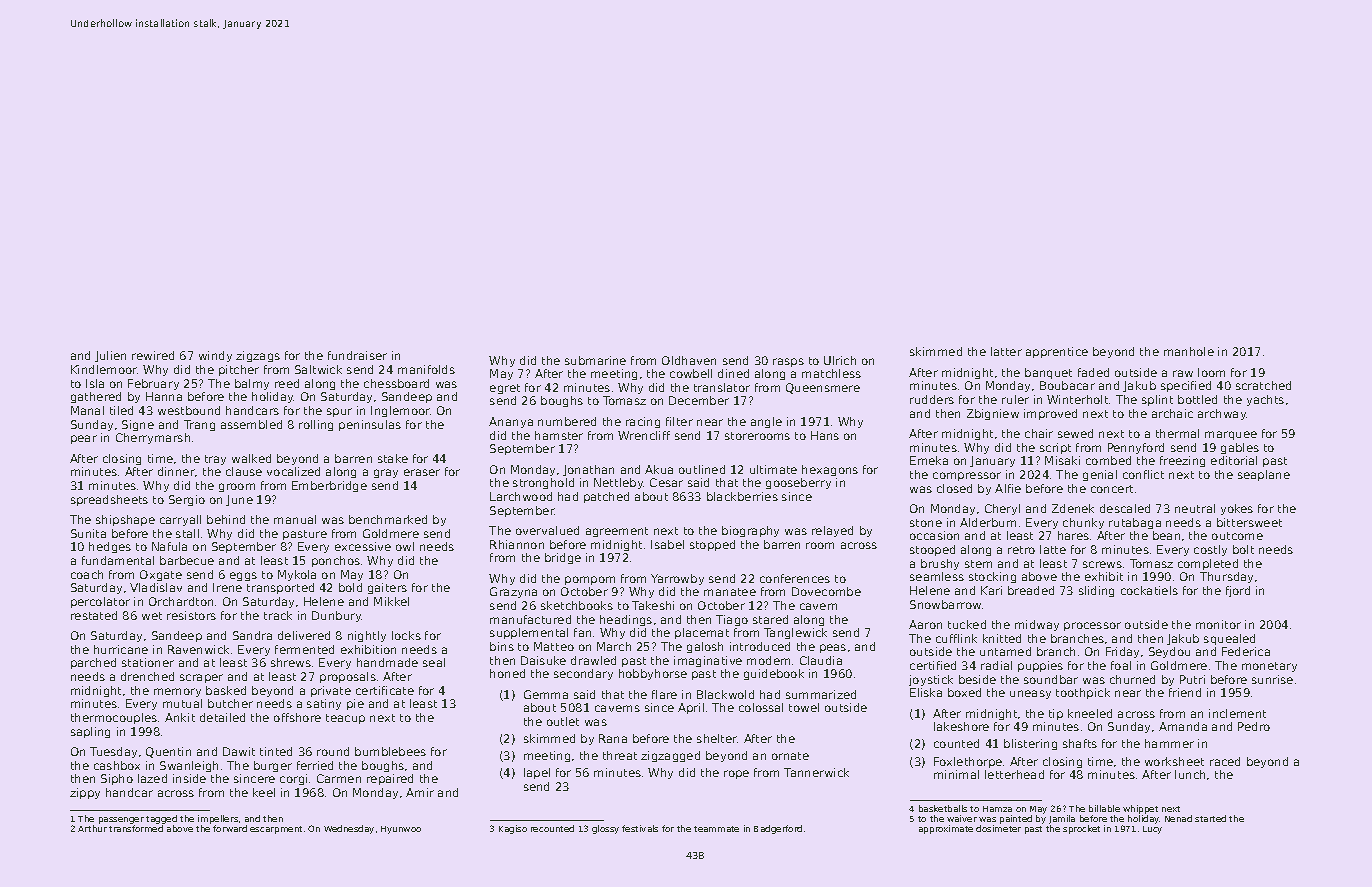 The height and width of the screenshot is (887, 1372). Describe the element at coordinates (1263, 385) in the screenshot. I see `scratched` at that location.
